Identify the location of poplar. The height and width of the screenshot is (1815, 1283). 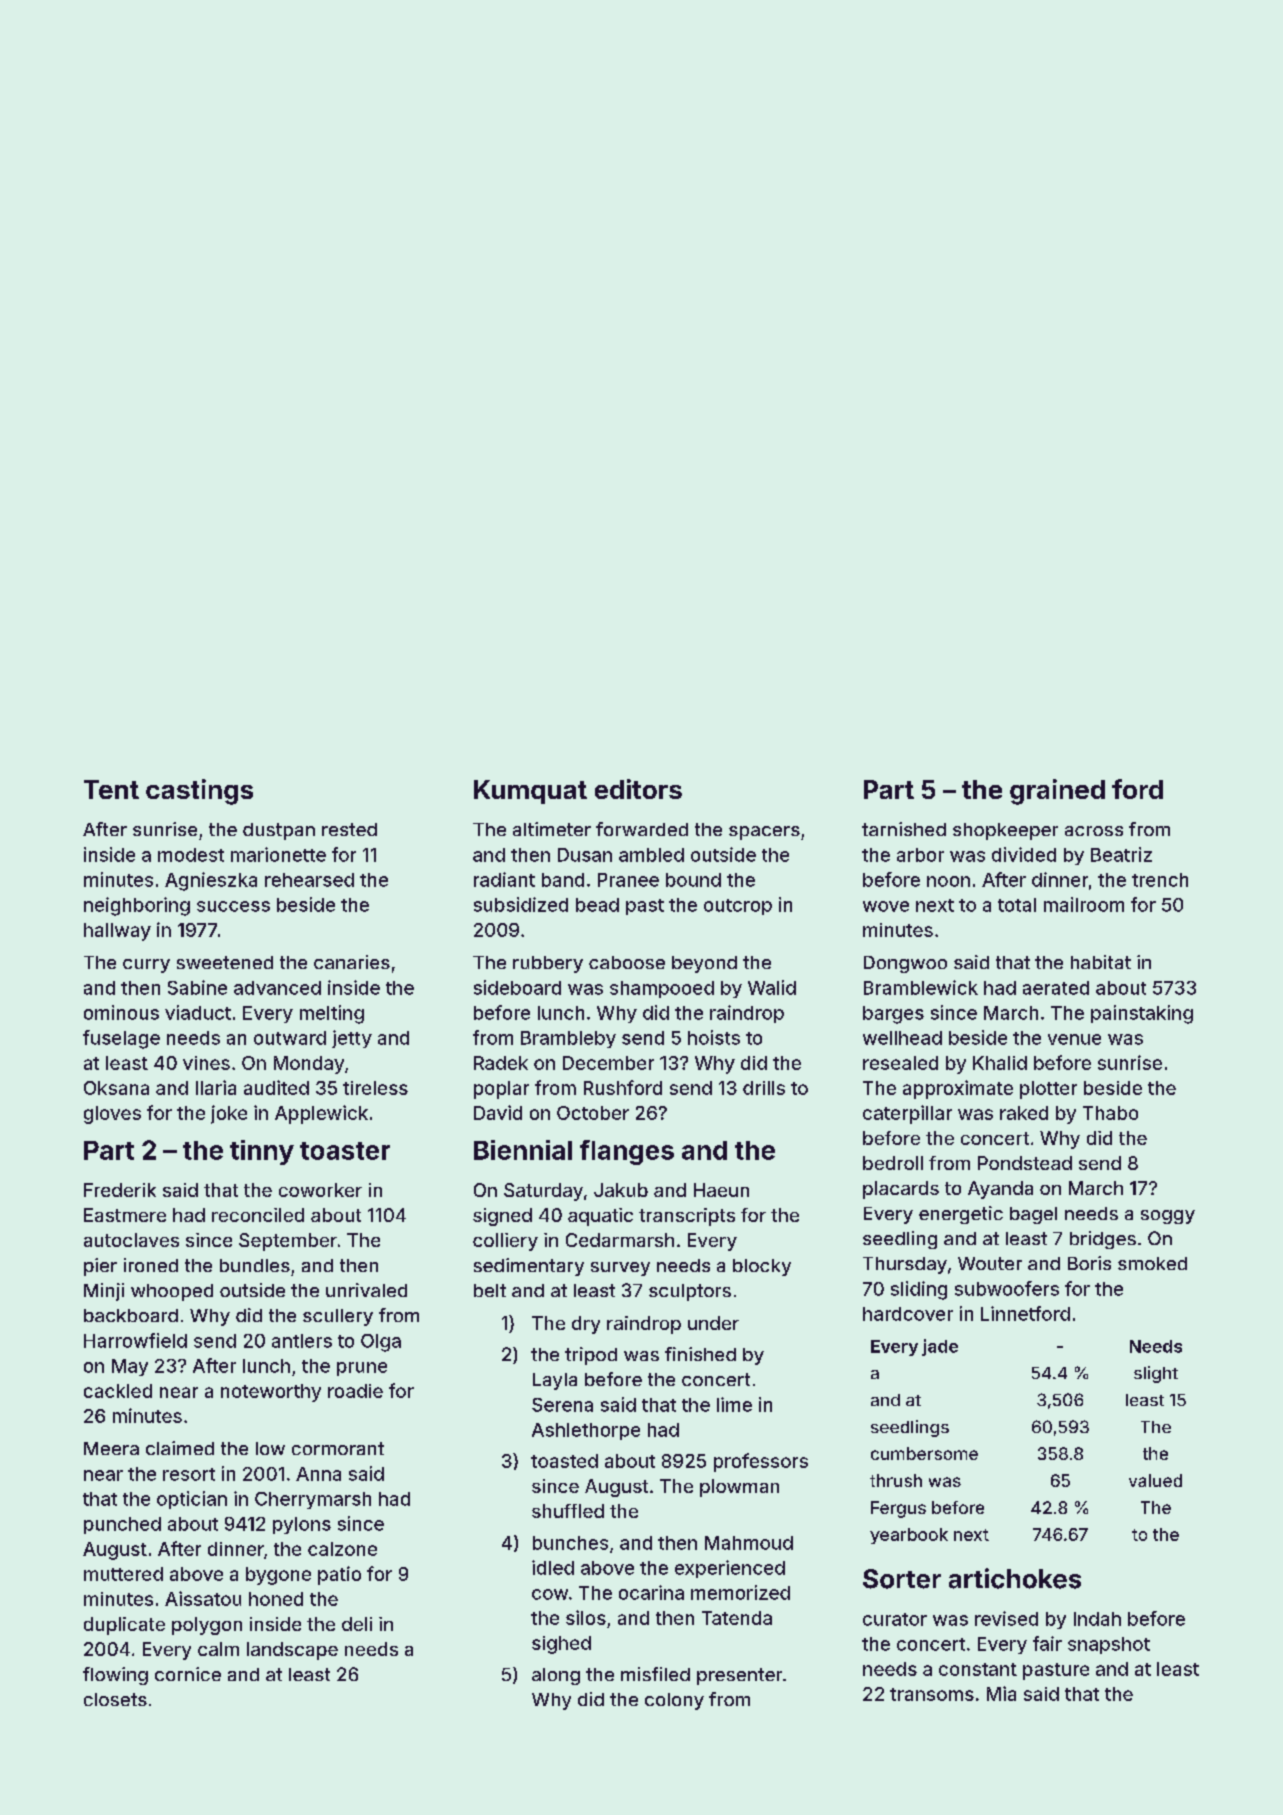
(501, 1090).
